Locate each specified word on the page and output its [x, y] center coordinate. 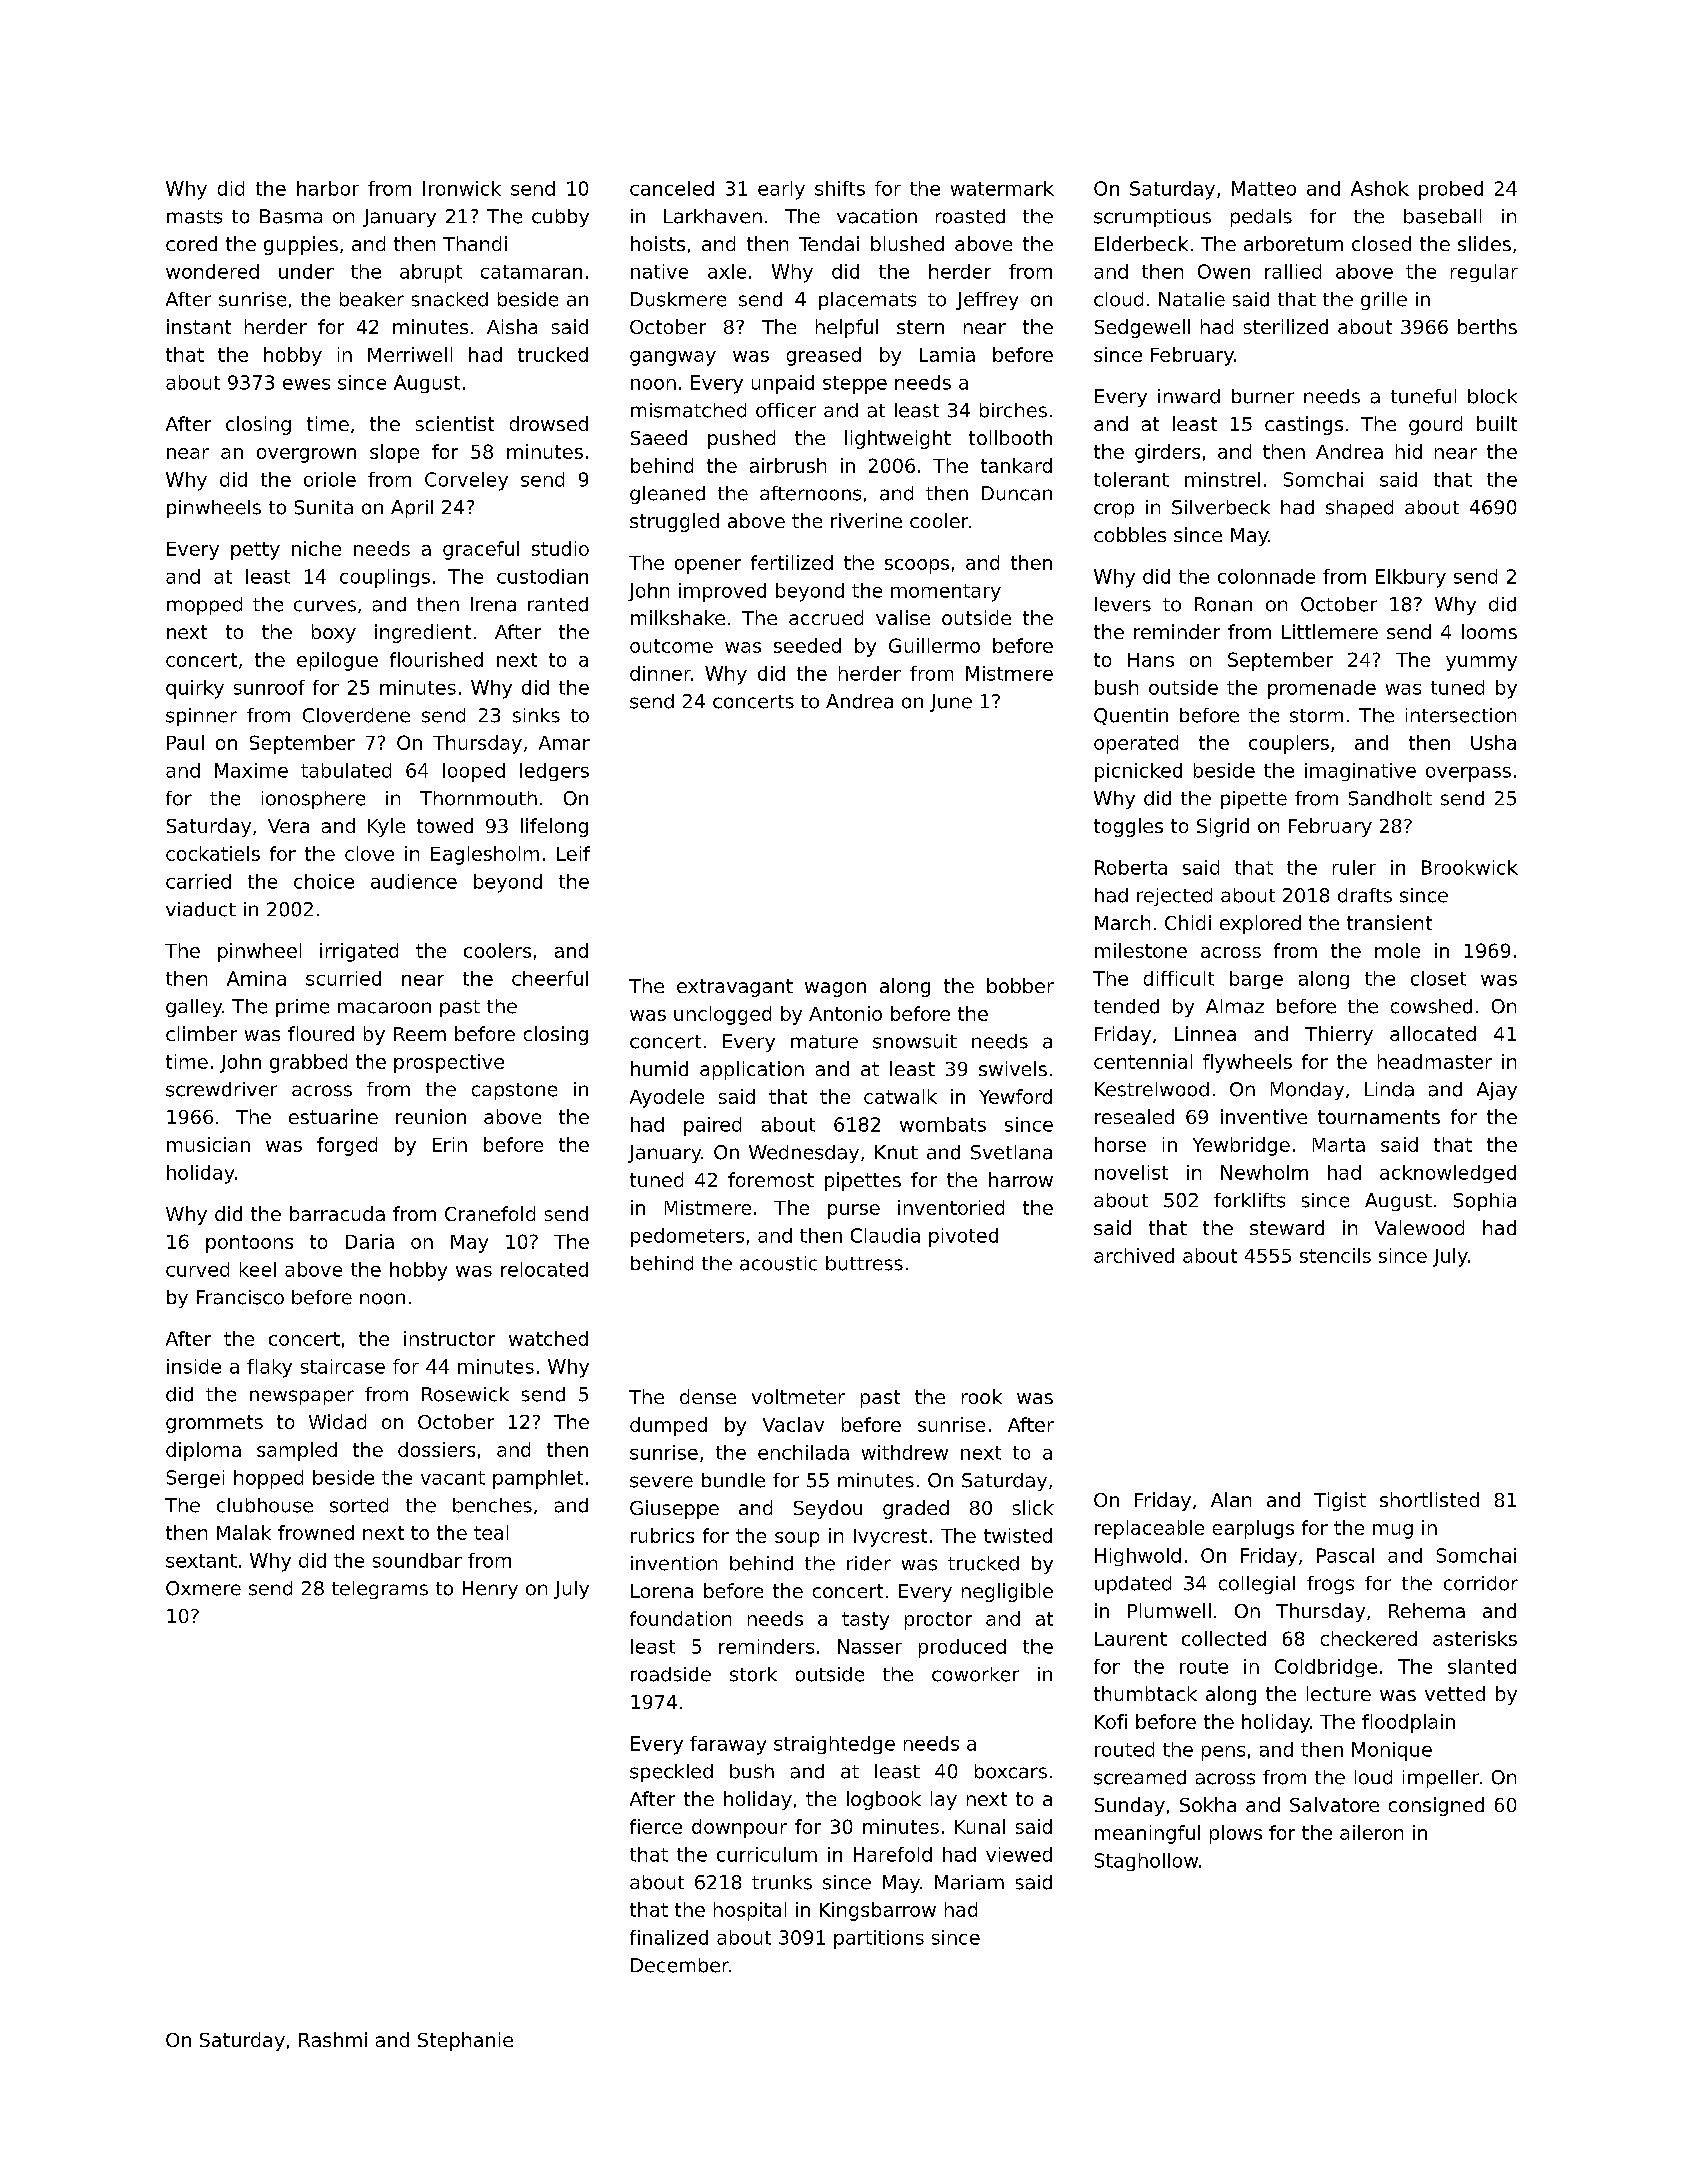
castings [1304, 425]
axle [727, 271]
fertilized [792, 562]
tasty [865, 1621]
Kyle [386, 827]
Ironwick [462, 188]
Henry [490, 1590]
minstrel [1222, 479]
